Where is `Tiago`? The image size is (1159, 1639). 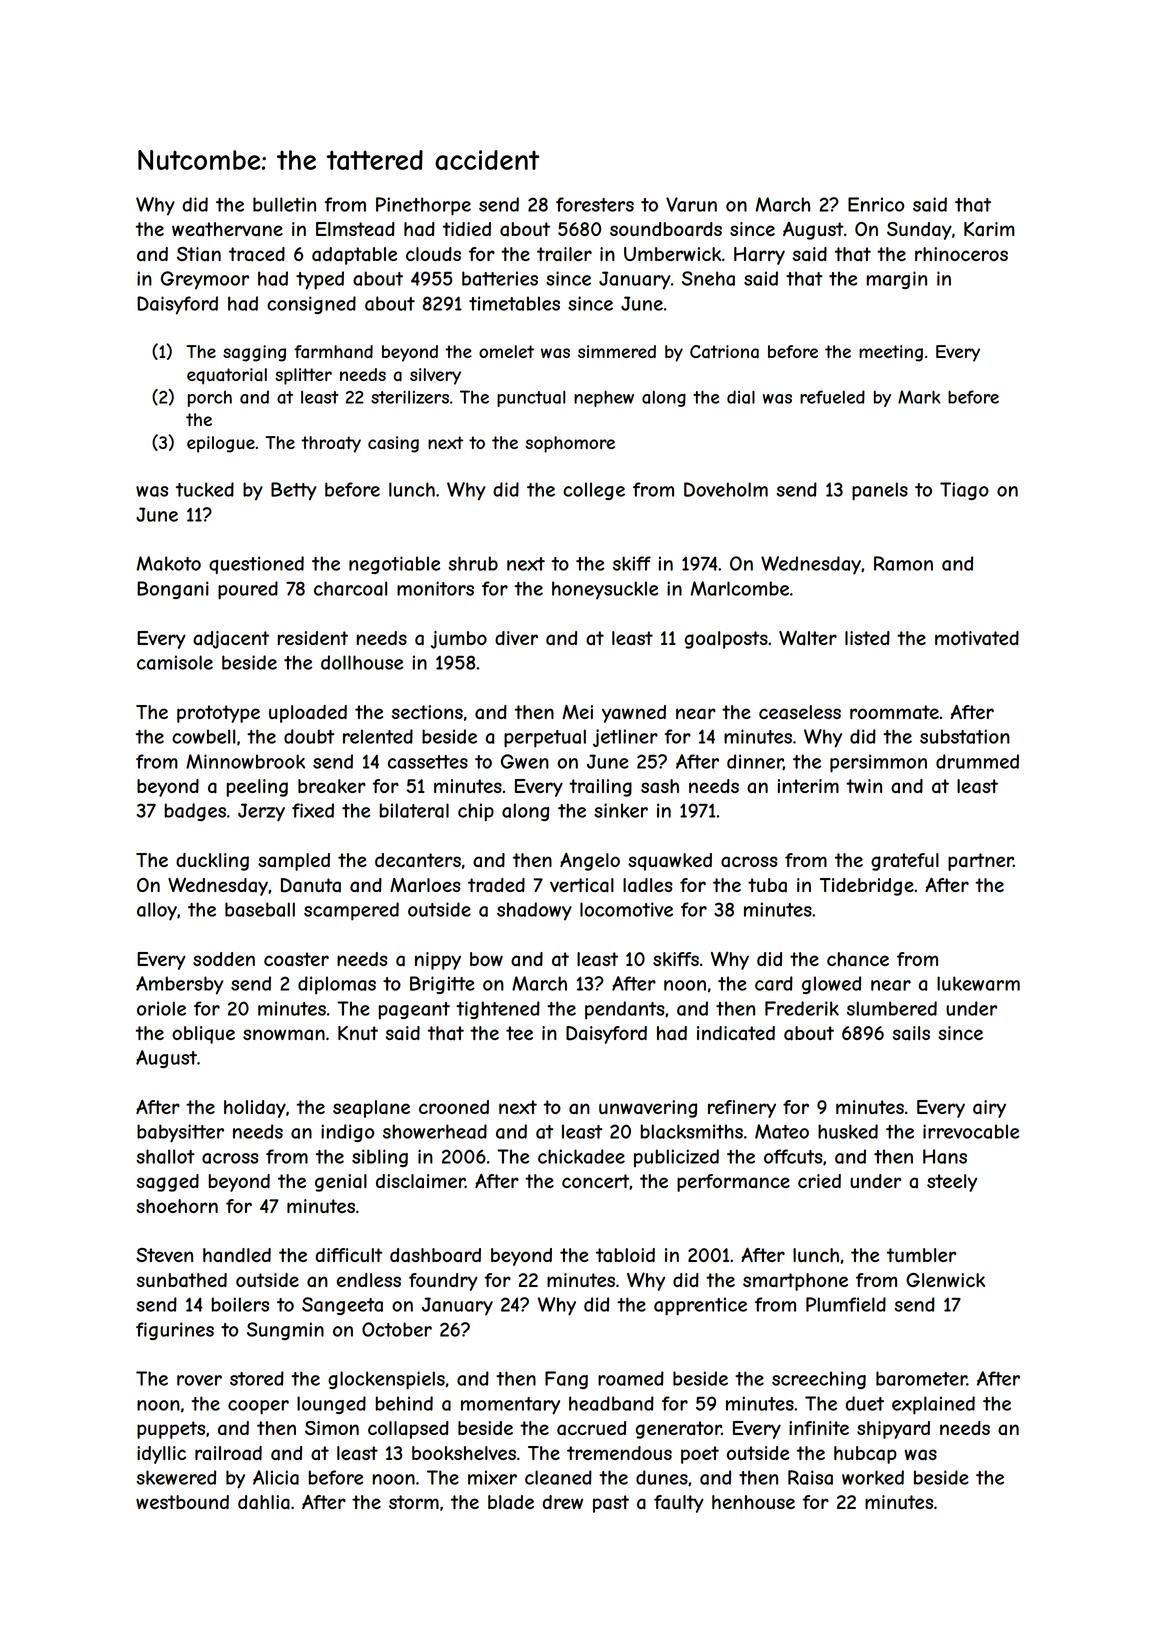 Tiago is located at coordinates (964, 491).
